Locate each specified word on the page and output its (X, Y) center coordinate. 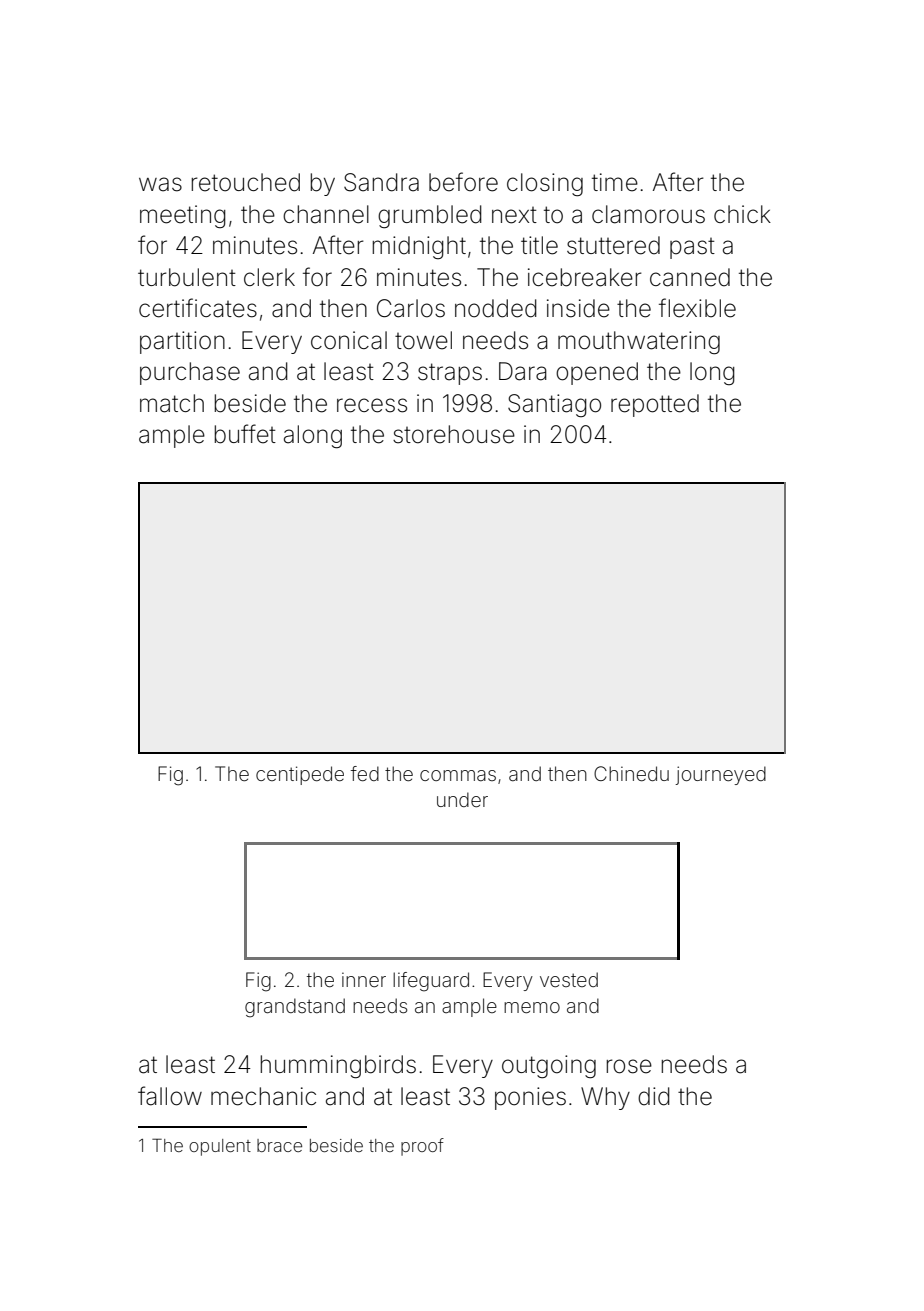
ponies (530, 1098)
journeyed (720, 775)
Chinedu (631, 773)
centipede (300, 775)
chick (742, 214)
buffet (245, 434)
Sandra (381, 182)
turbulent (187, 277)
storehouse (454, 434)
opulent (220, 1147)
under (462, 799)
